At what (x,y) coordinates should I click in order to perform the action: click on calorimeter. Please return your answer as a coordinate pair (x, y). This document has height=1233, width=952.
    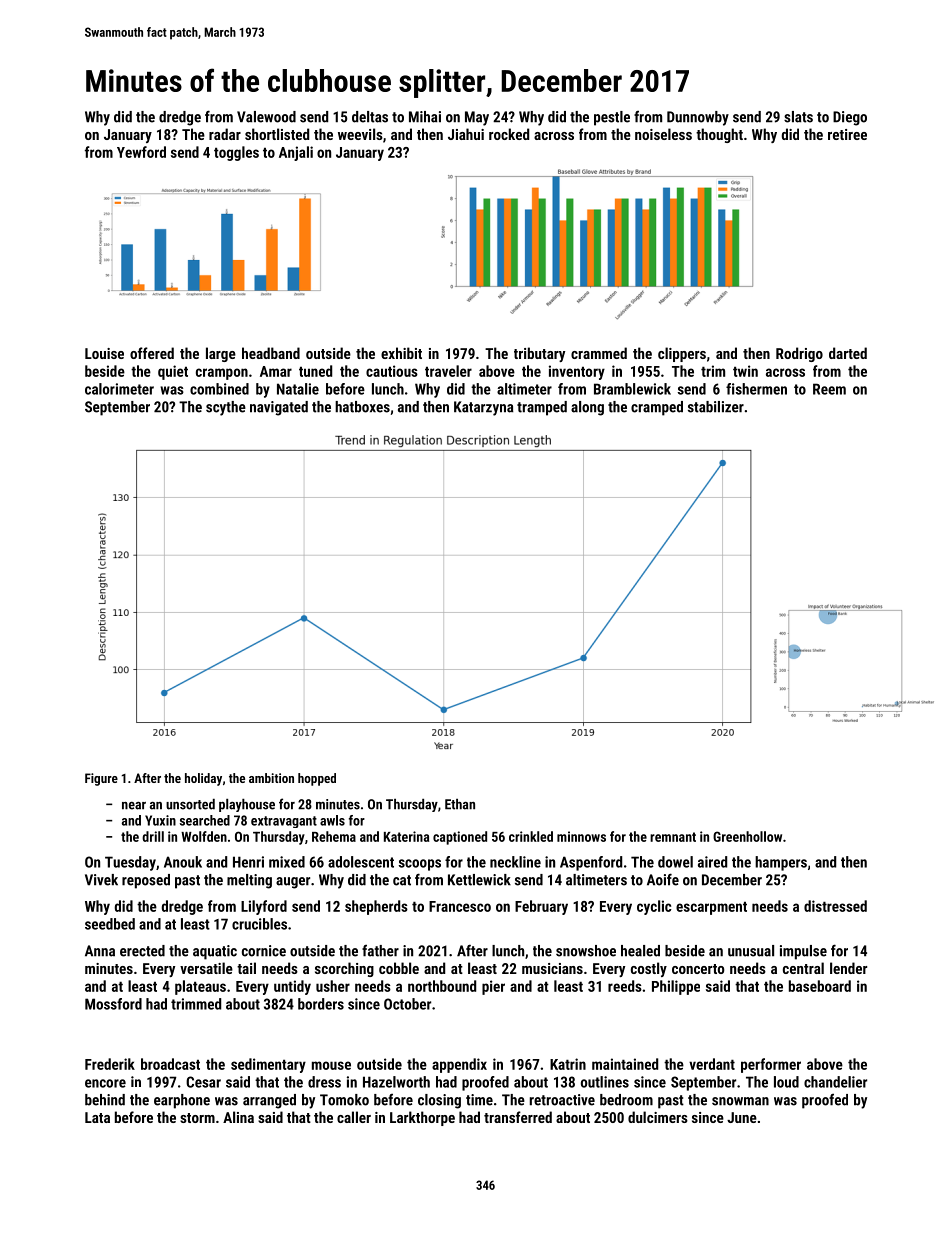
    Looking at the image, I should click on (119, 389).
